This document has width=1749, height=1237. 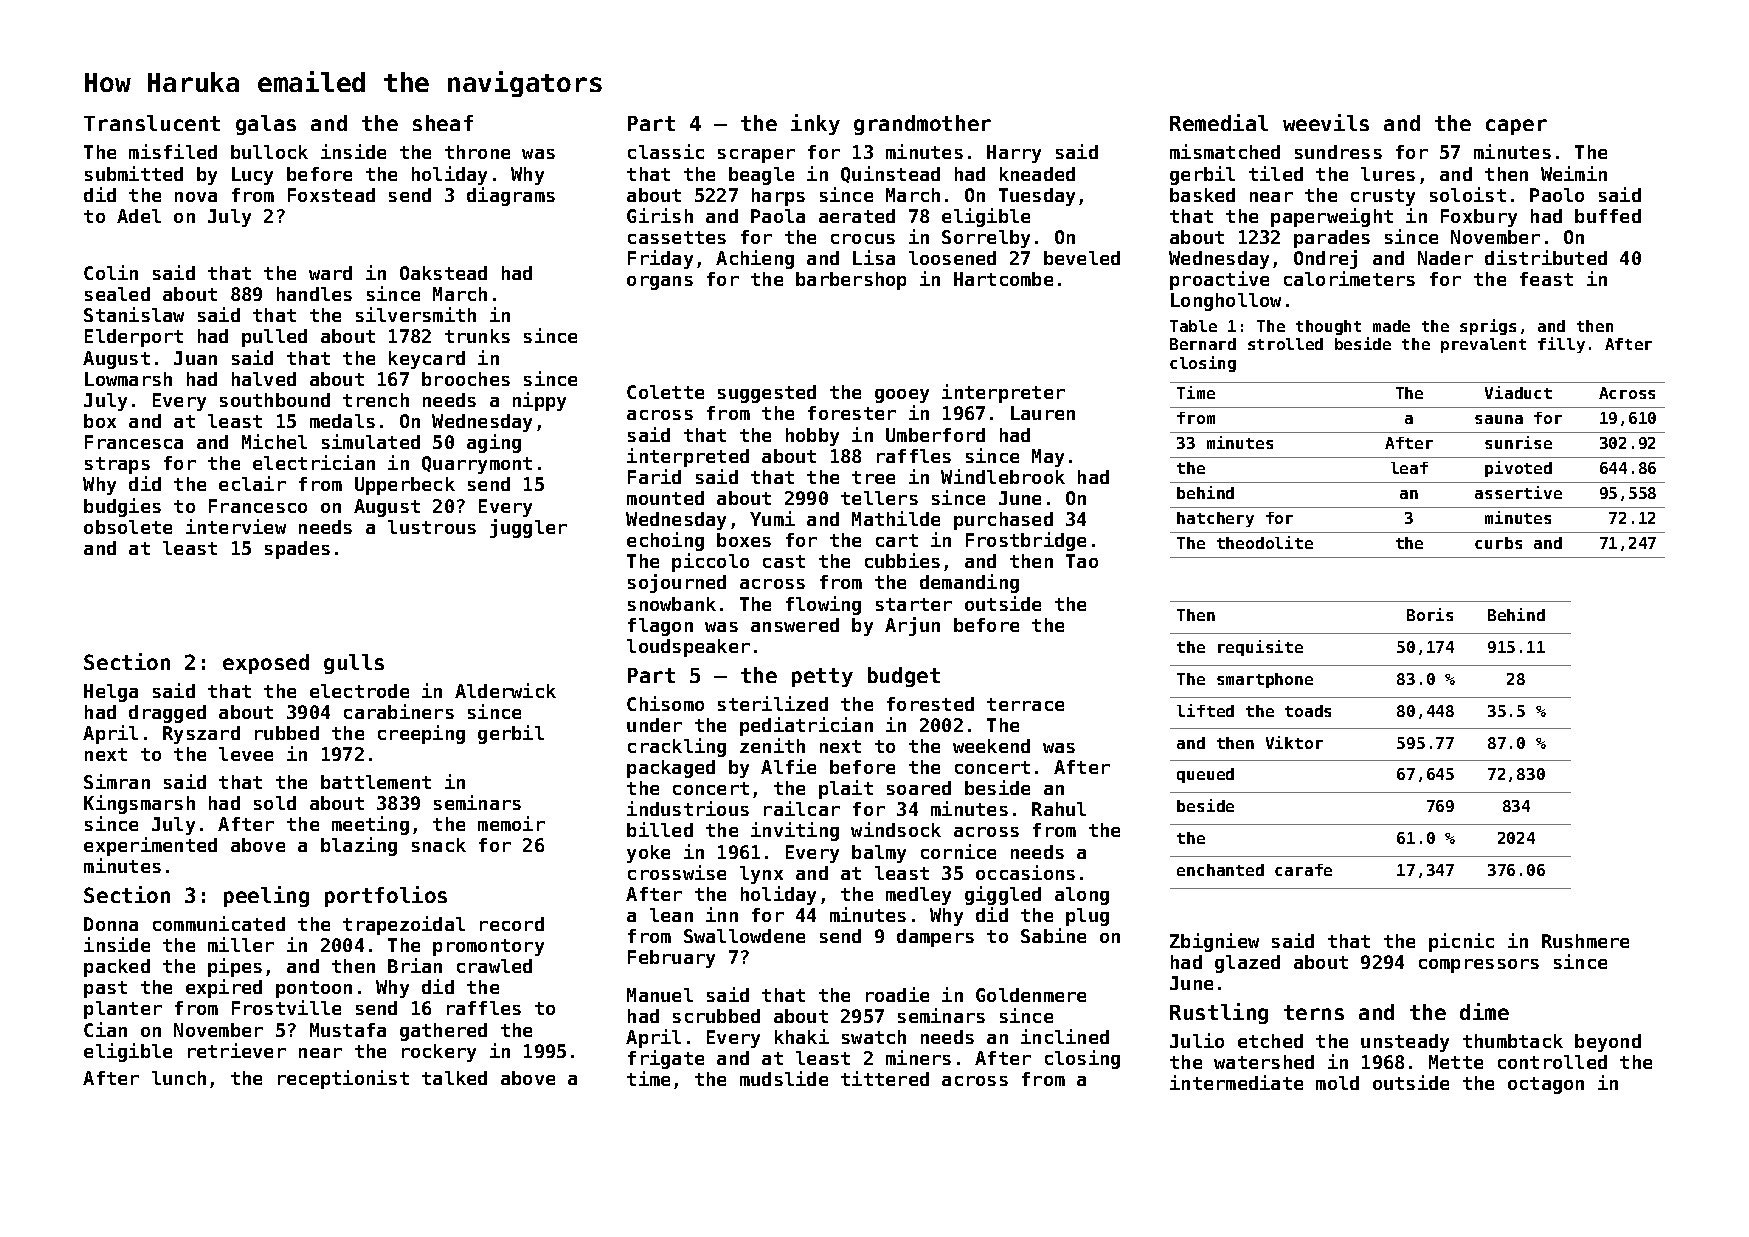 What do you see at coordinates (1546, 1085) in the document?
I see `octagon` at bounding box center [1546, 1085].
